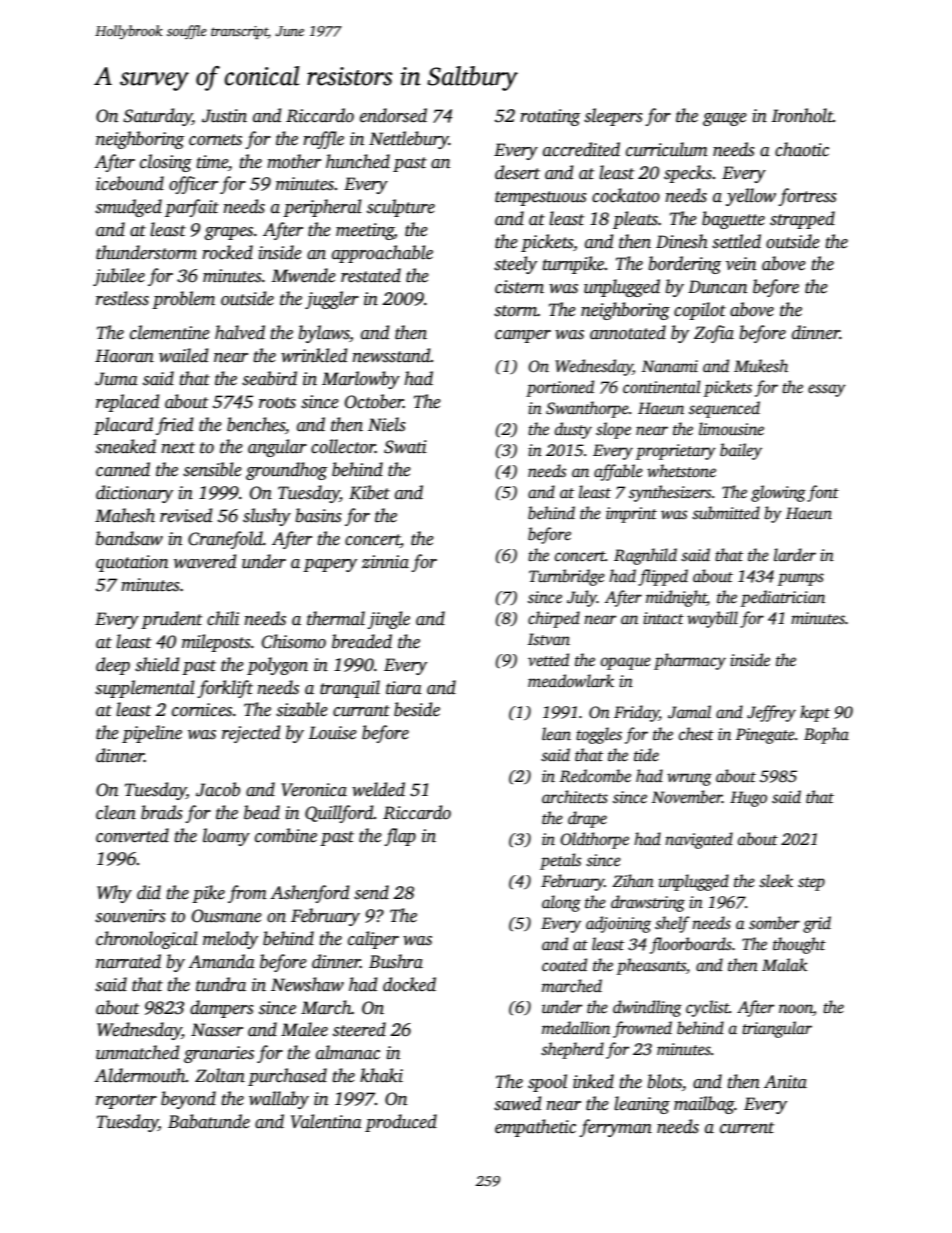  What do you see at coordinates (326, 1121) in the screenshot?
I see `Valentina` at bounding box center [326, 1121].
